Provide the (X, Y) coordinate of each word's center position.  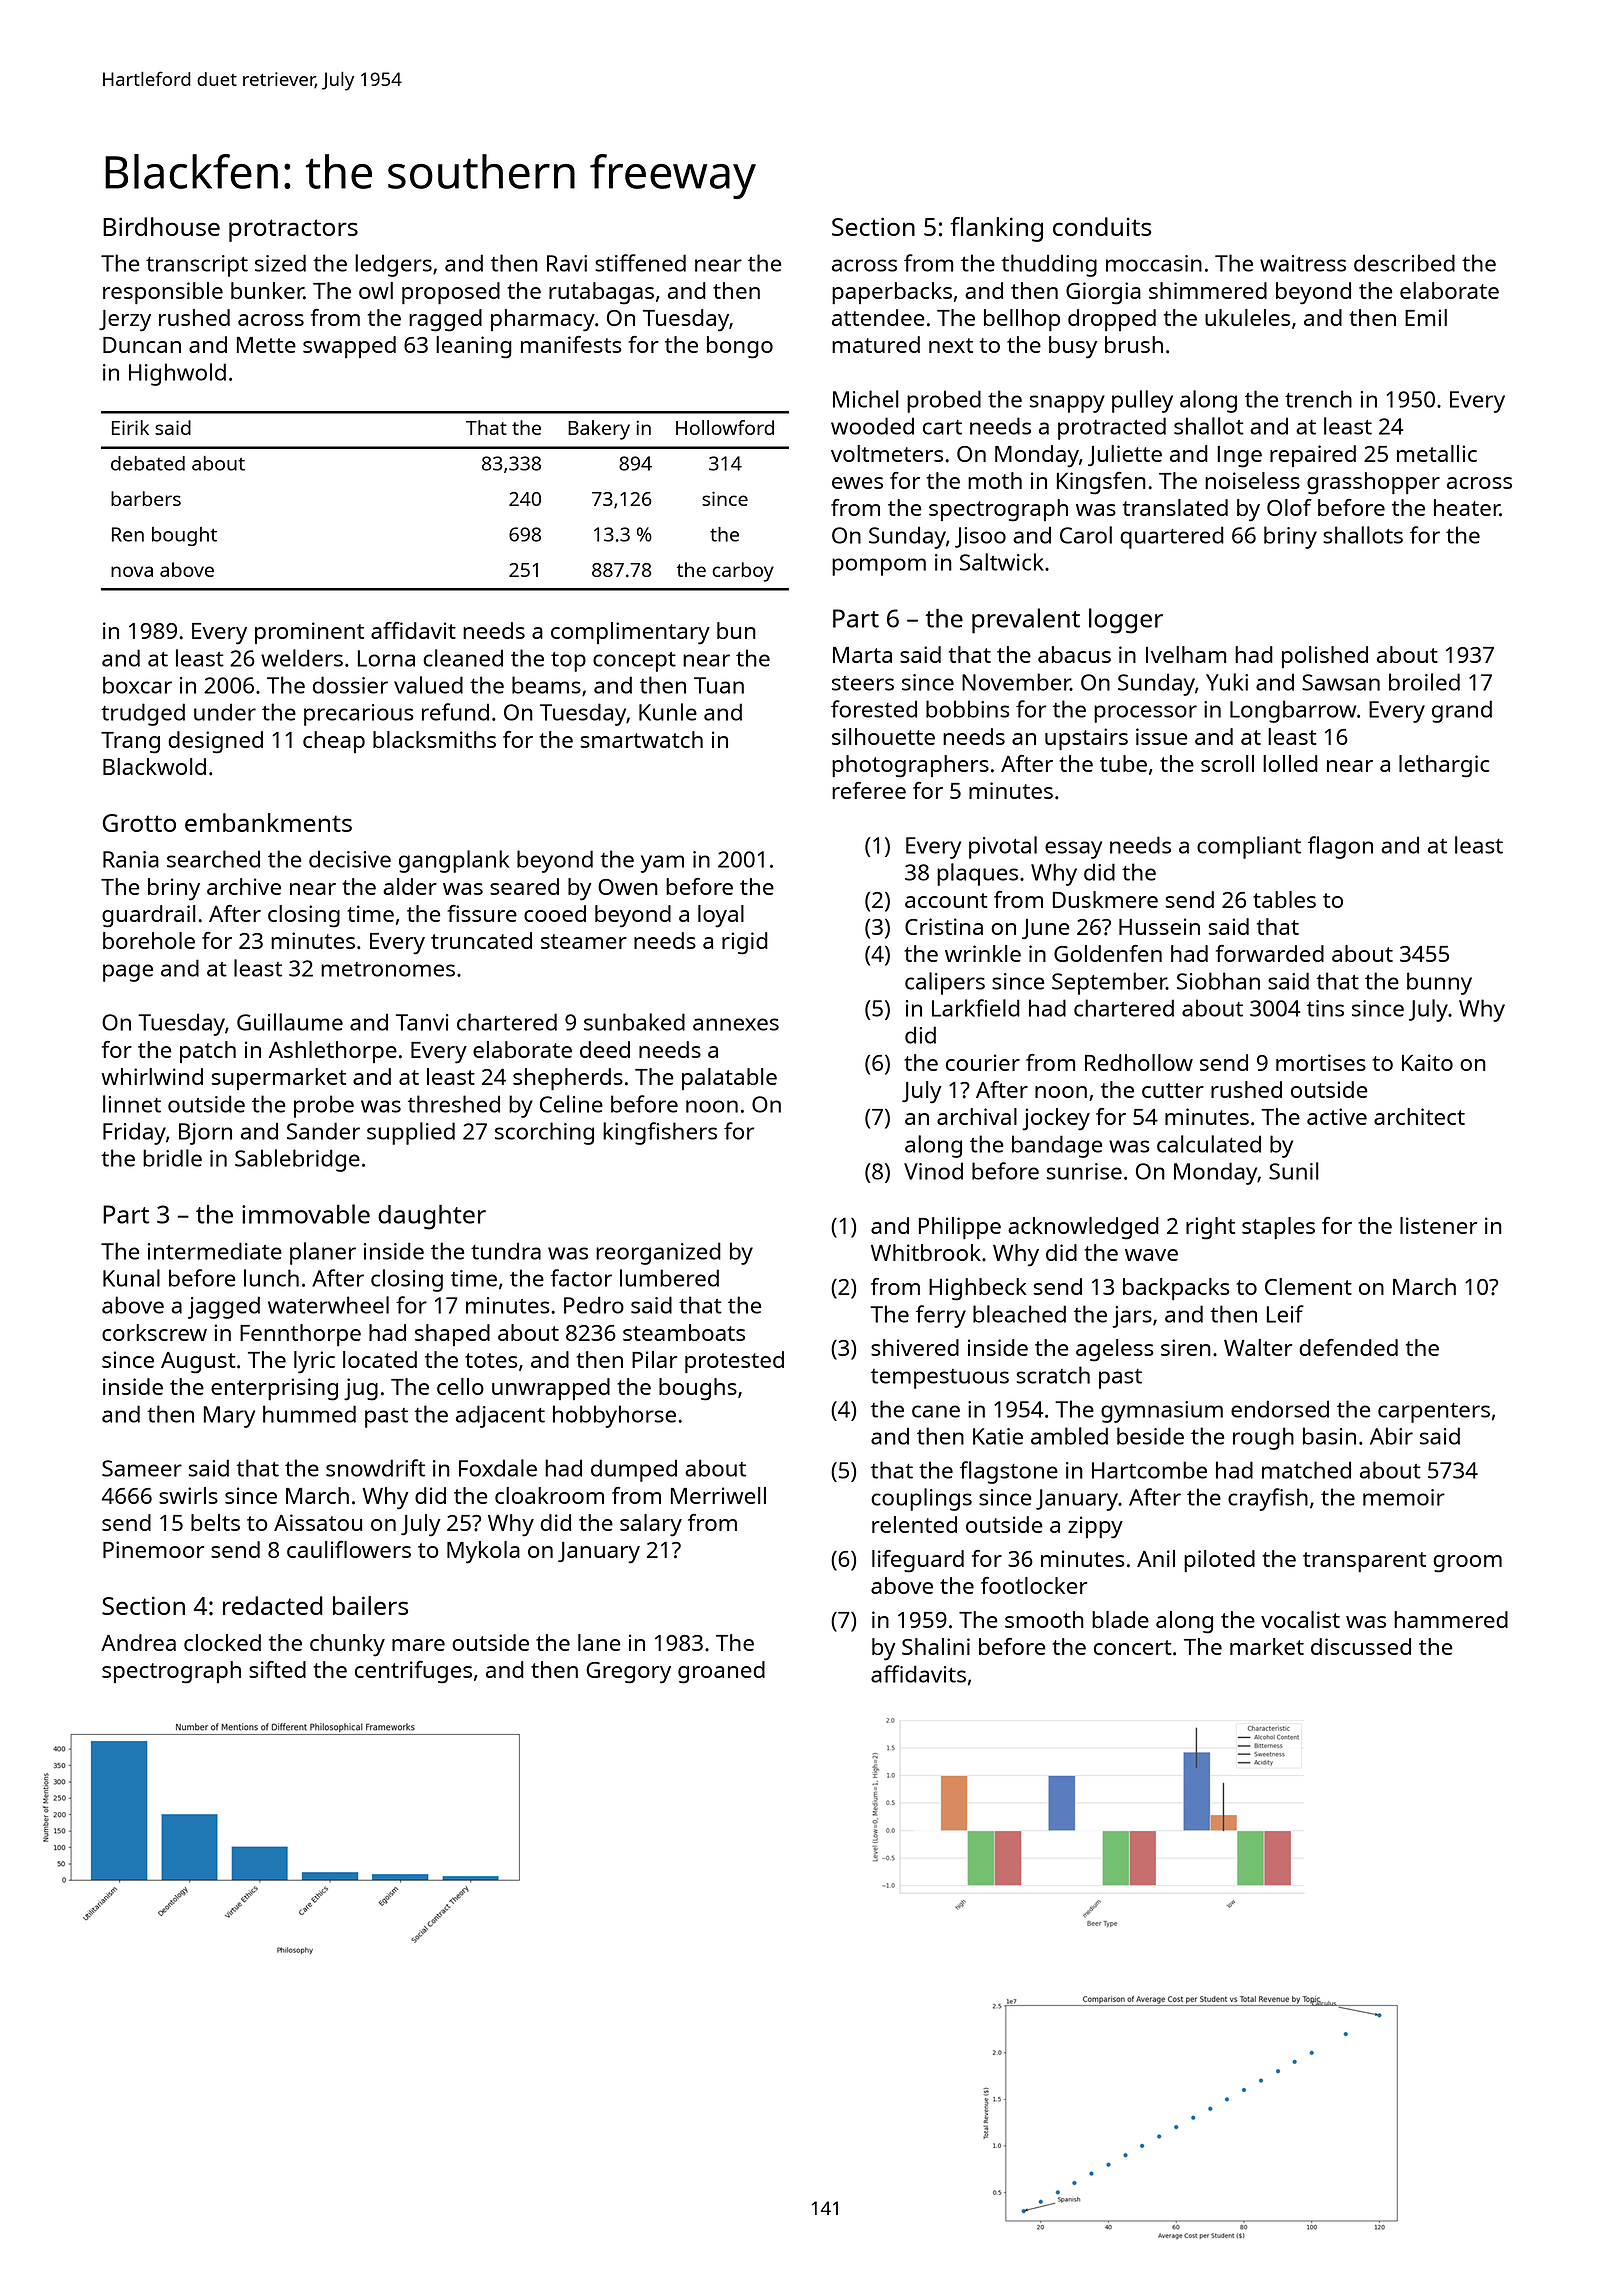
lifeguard (918, 1561)
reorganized (658, 1253)
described (1404, 263)
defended (1348, 1347)
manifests (571, 344)
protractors (293, 230)
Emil (1426, 317)
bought (184, 536)
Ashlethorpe (333, 1052)
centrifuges (413, 1672)
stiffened (640, 263)
